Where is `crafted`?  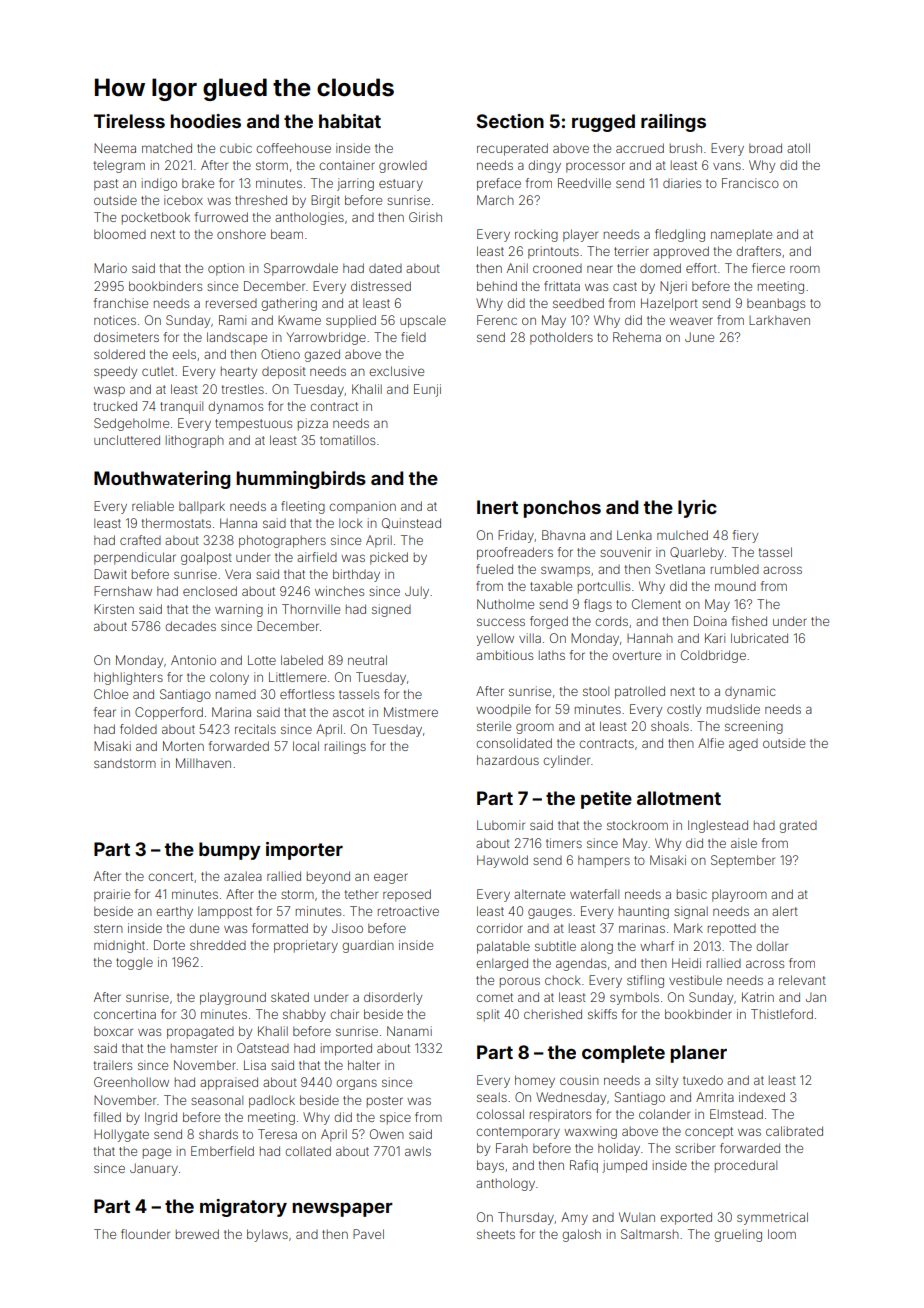 crafted is located at coordinates (140, 540).
